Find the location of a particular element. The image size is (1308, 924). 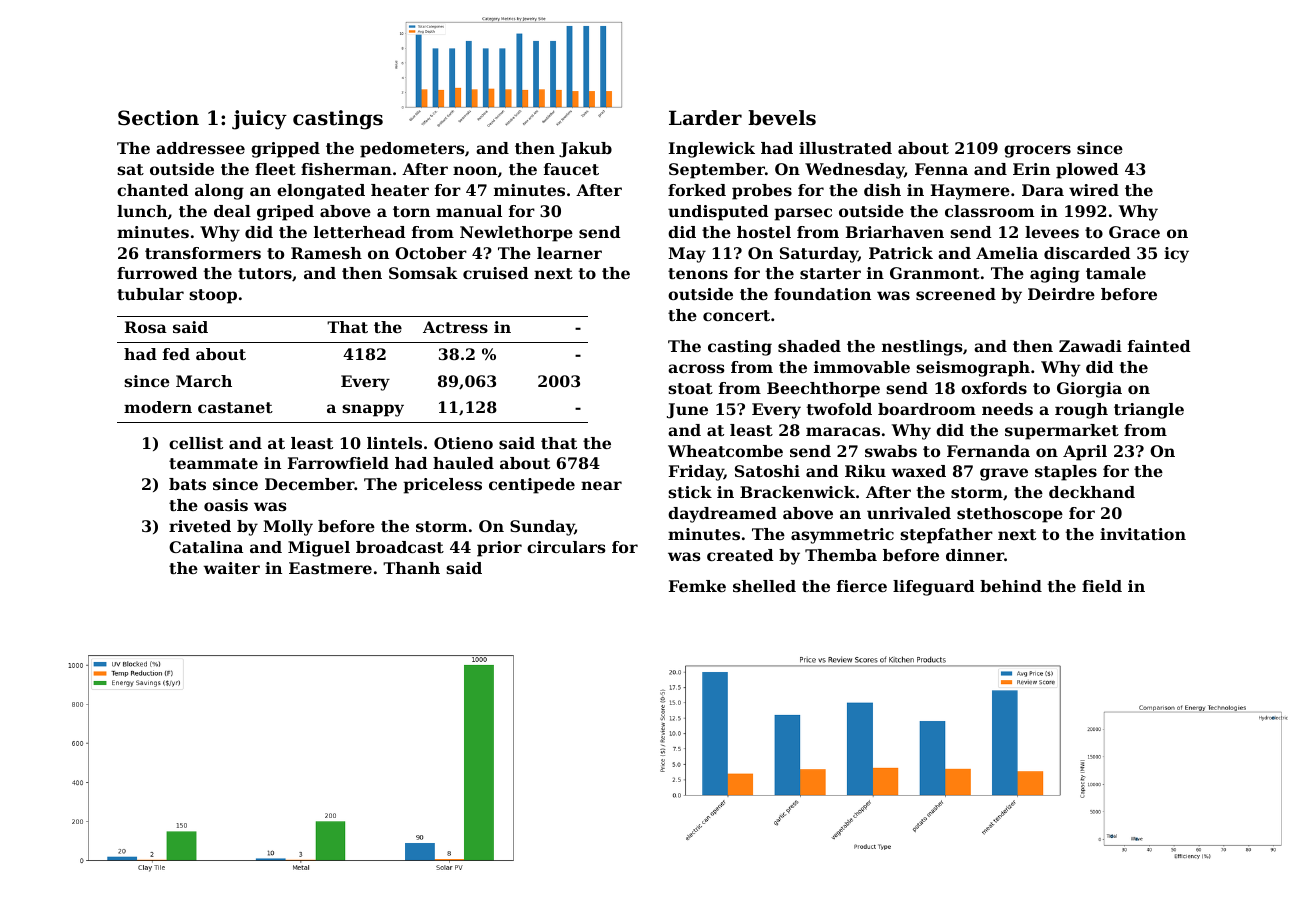

plowed is located at coordinates (1087, 171).
